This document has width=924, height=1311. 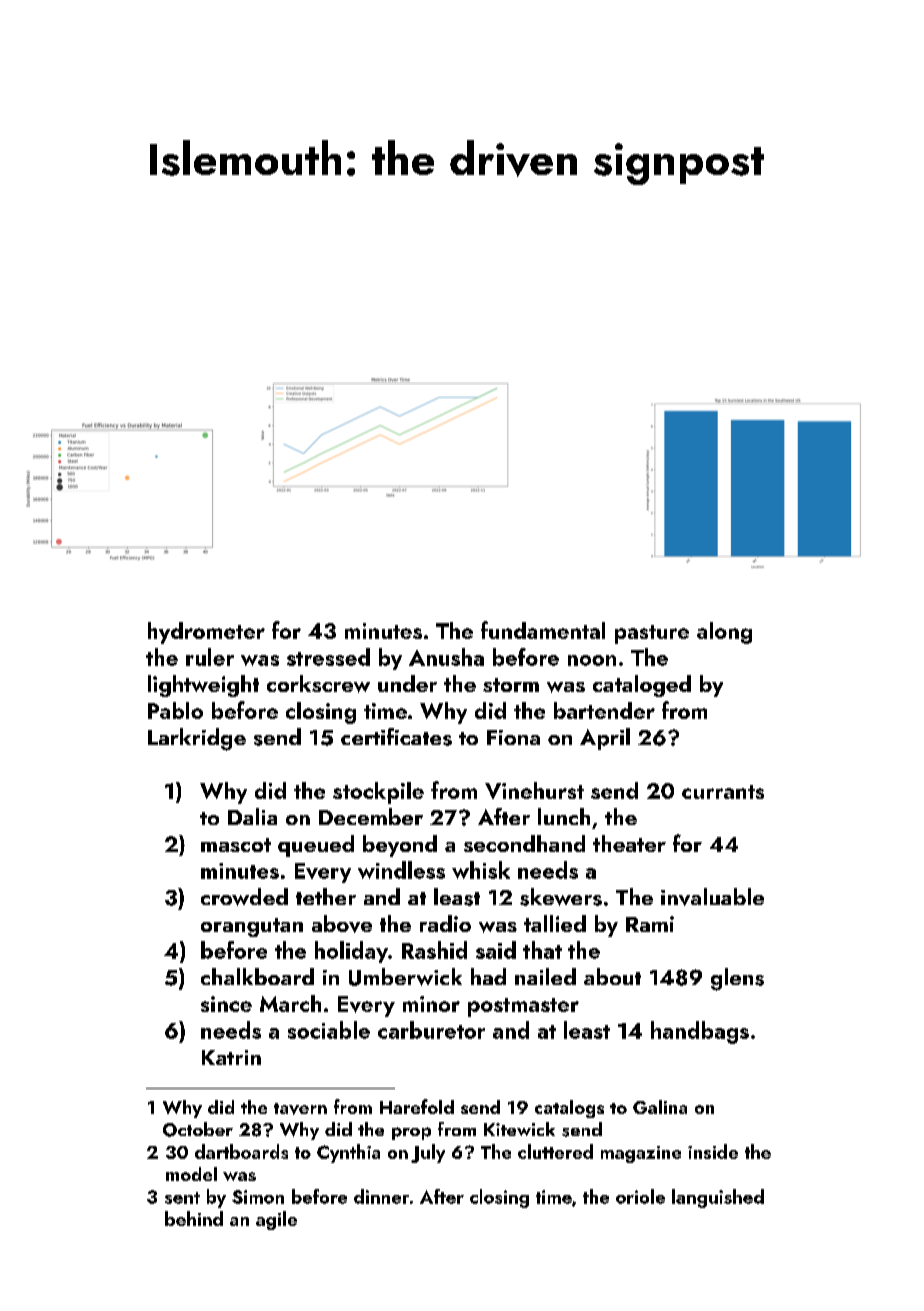 I want to click on dinner, so click(x=381, y=1196).
